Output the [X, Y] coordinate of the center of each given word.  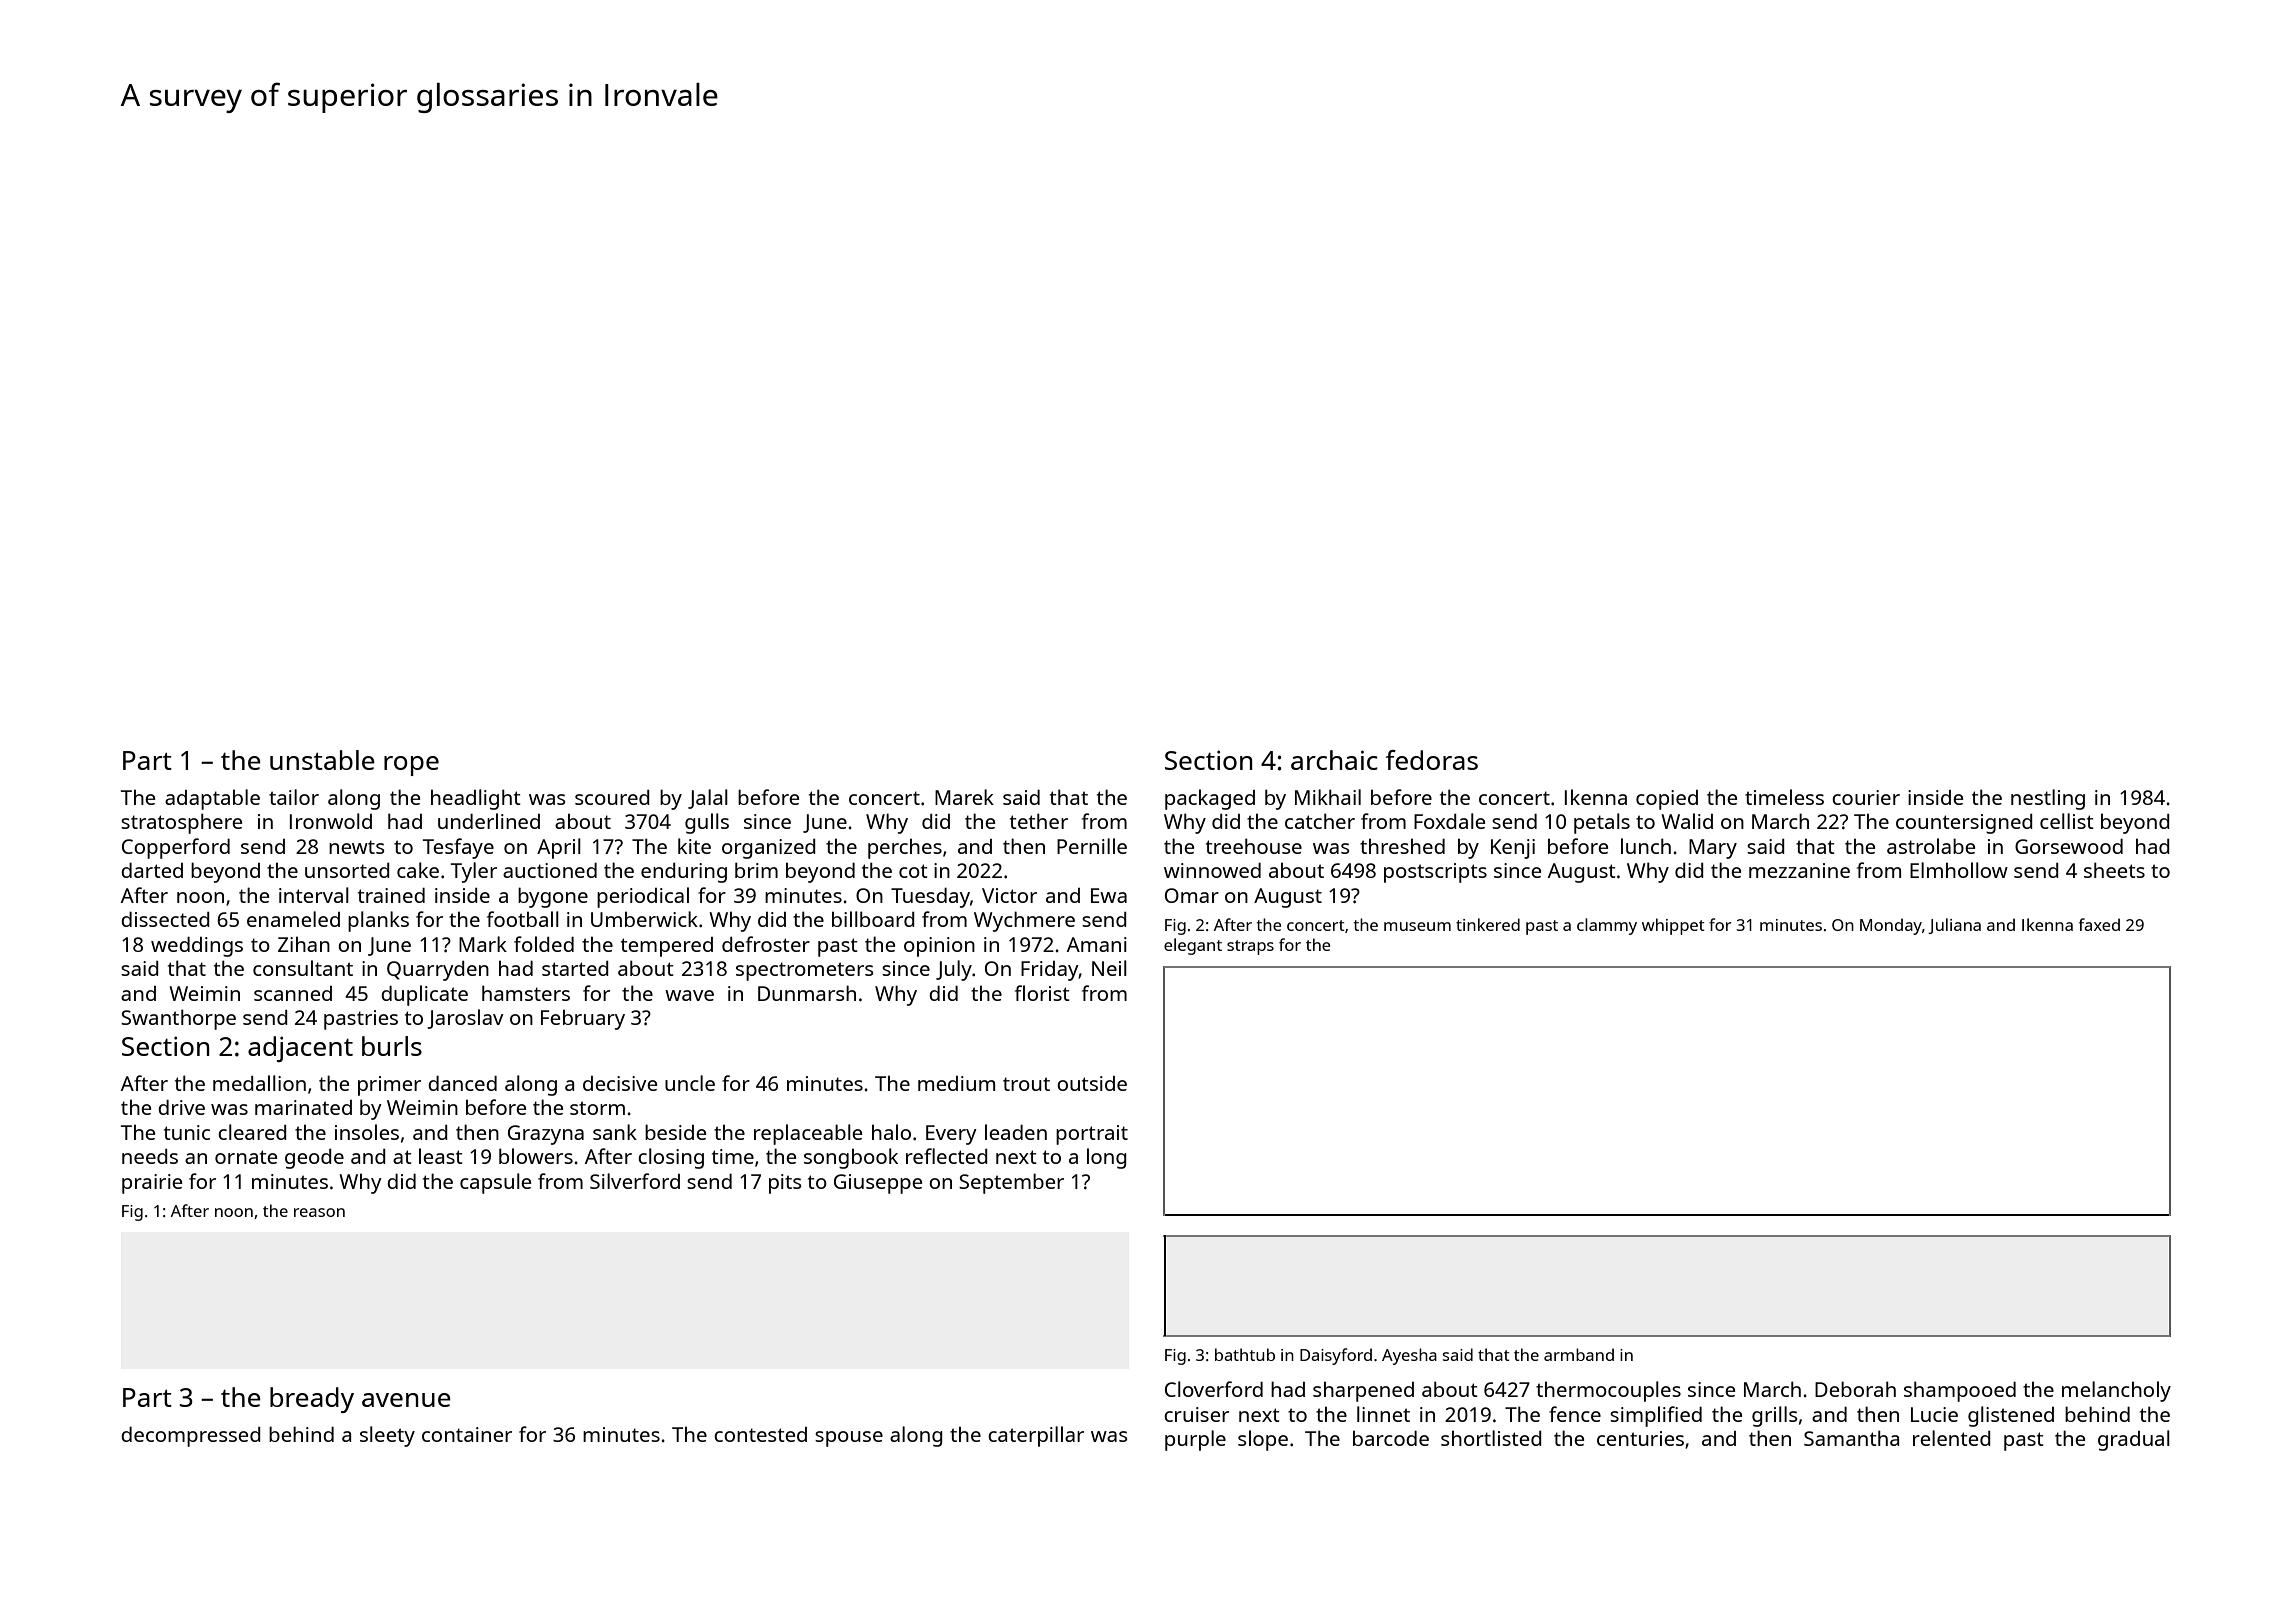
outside [1092, 1083]
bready [312, 1400]
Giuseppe [878, 1184]
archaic [1334, 760]
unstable [322, 760]
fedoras [1432, 760]
